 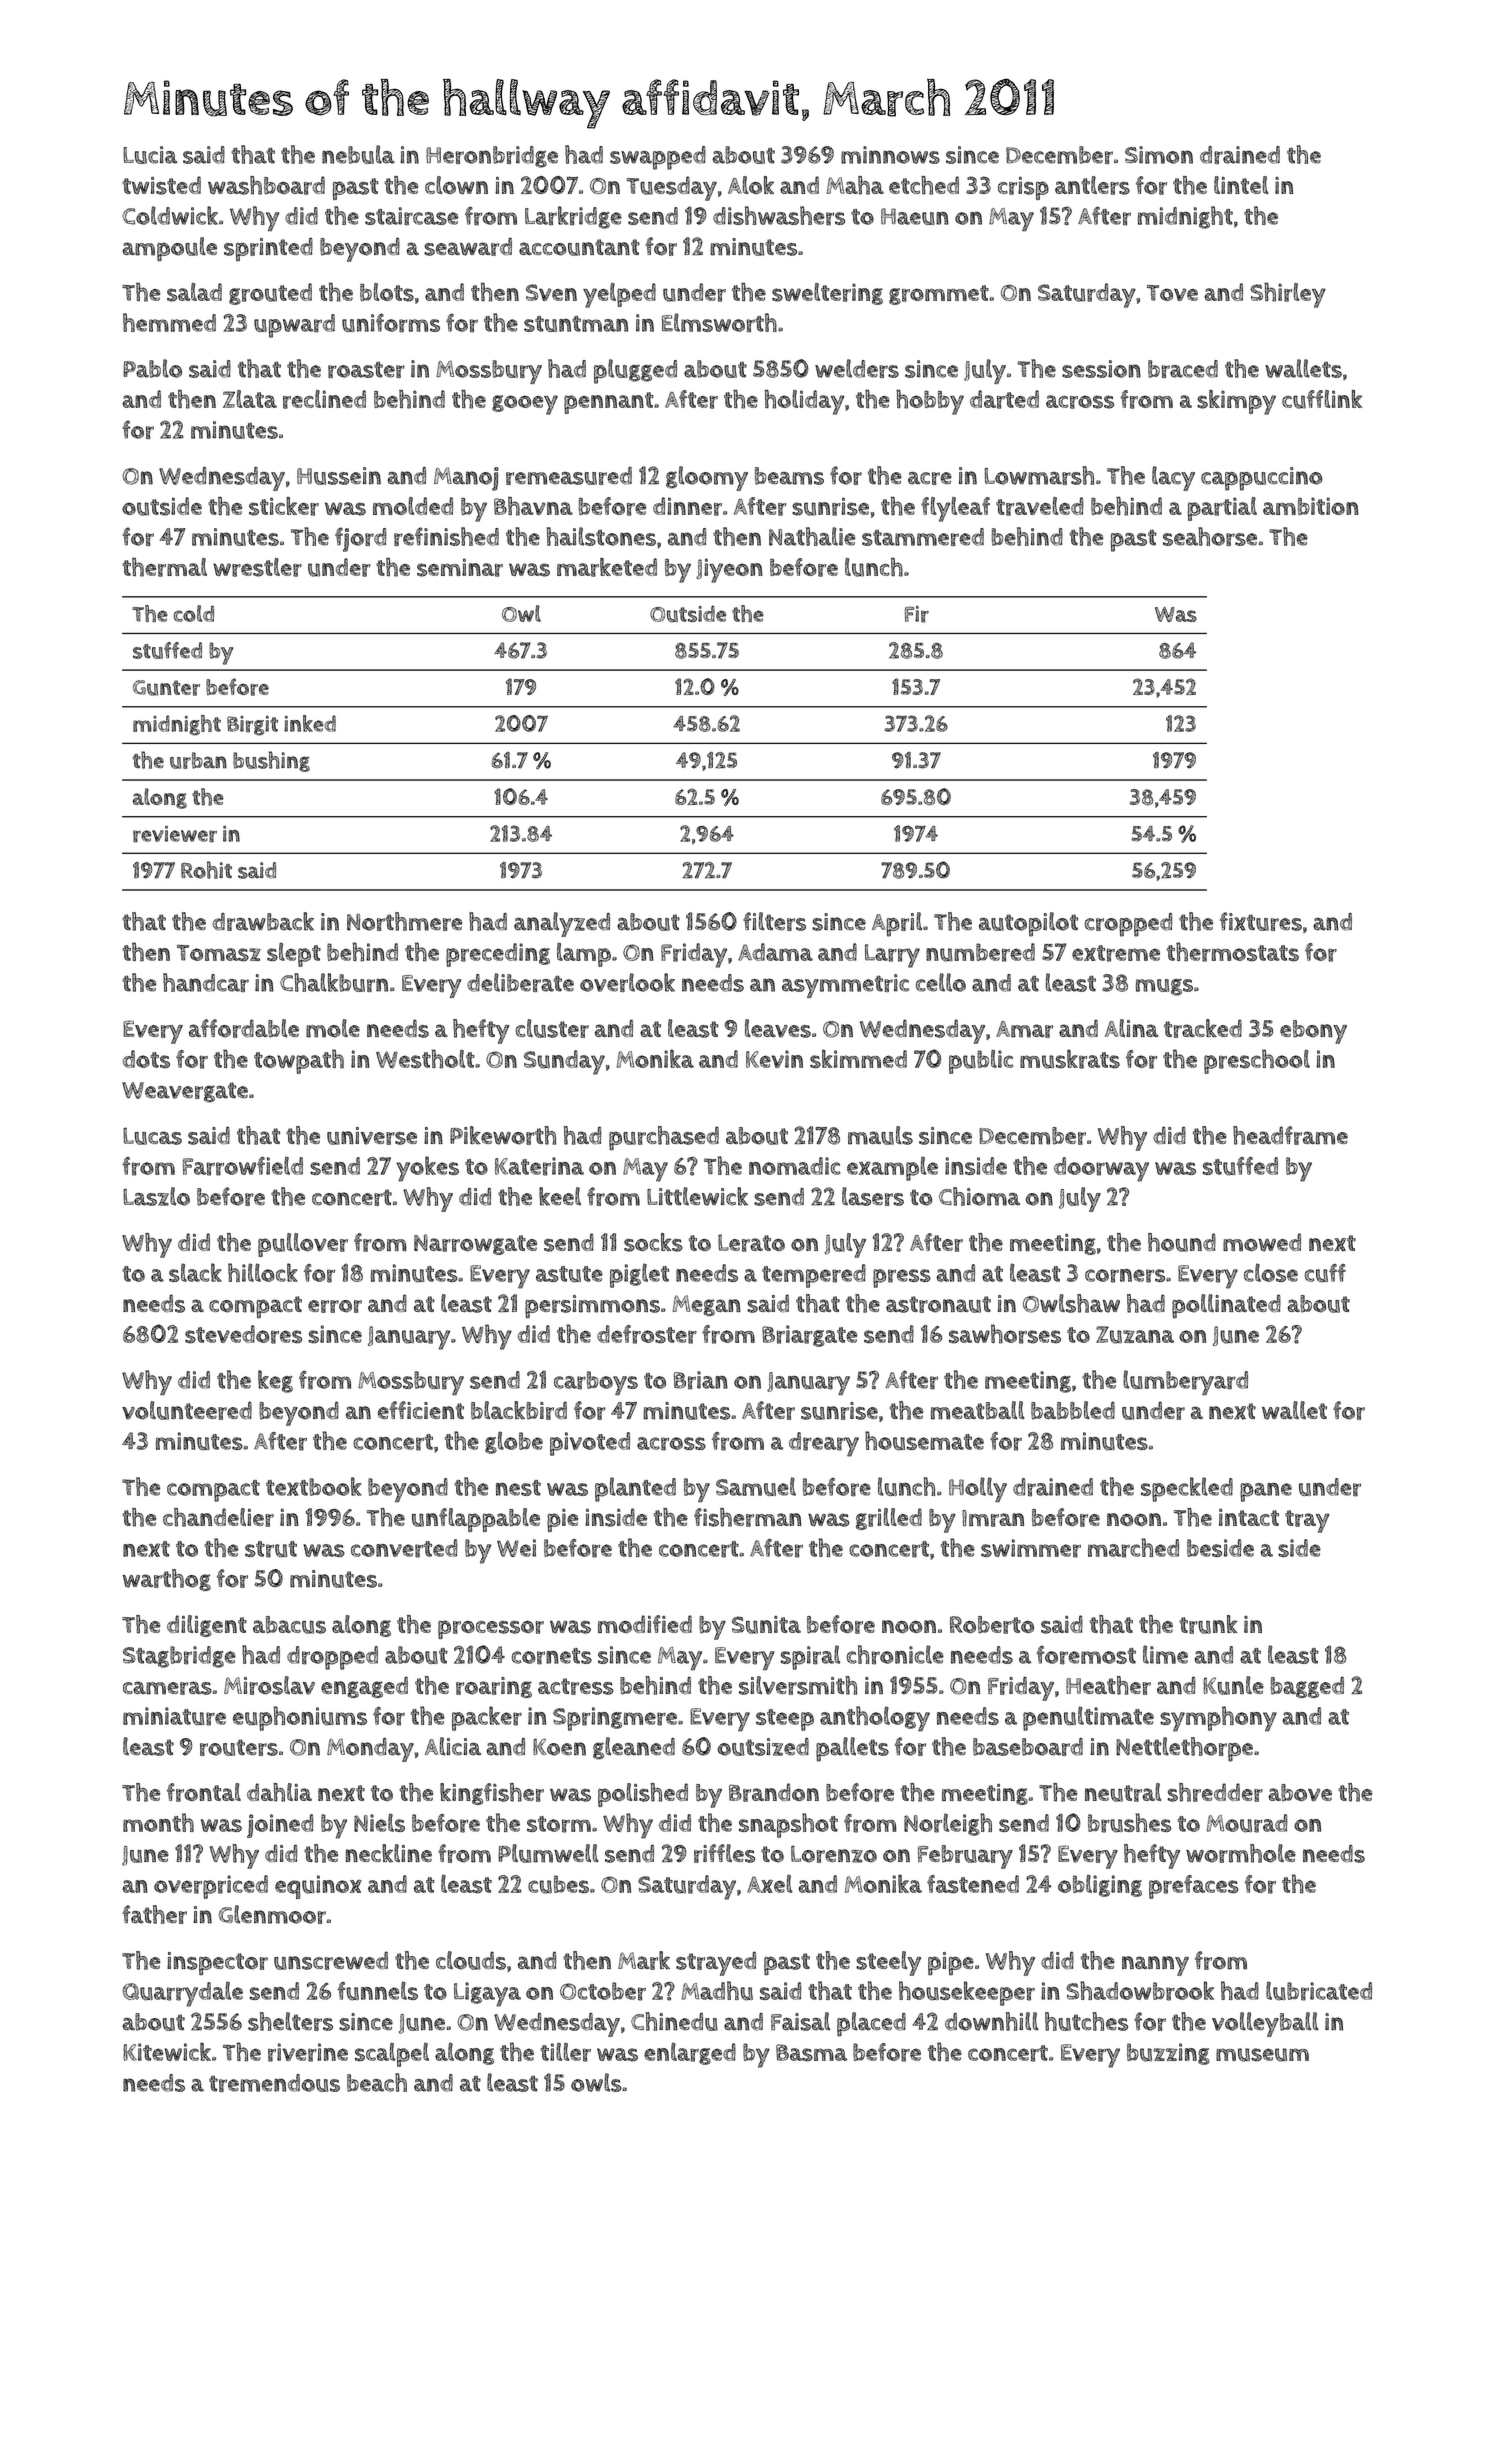 What do you see at coordinates (279, 1792) in the image?
I see `dahlia` at bounding box center [279, 1792].
